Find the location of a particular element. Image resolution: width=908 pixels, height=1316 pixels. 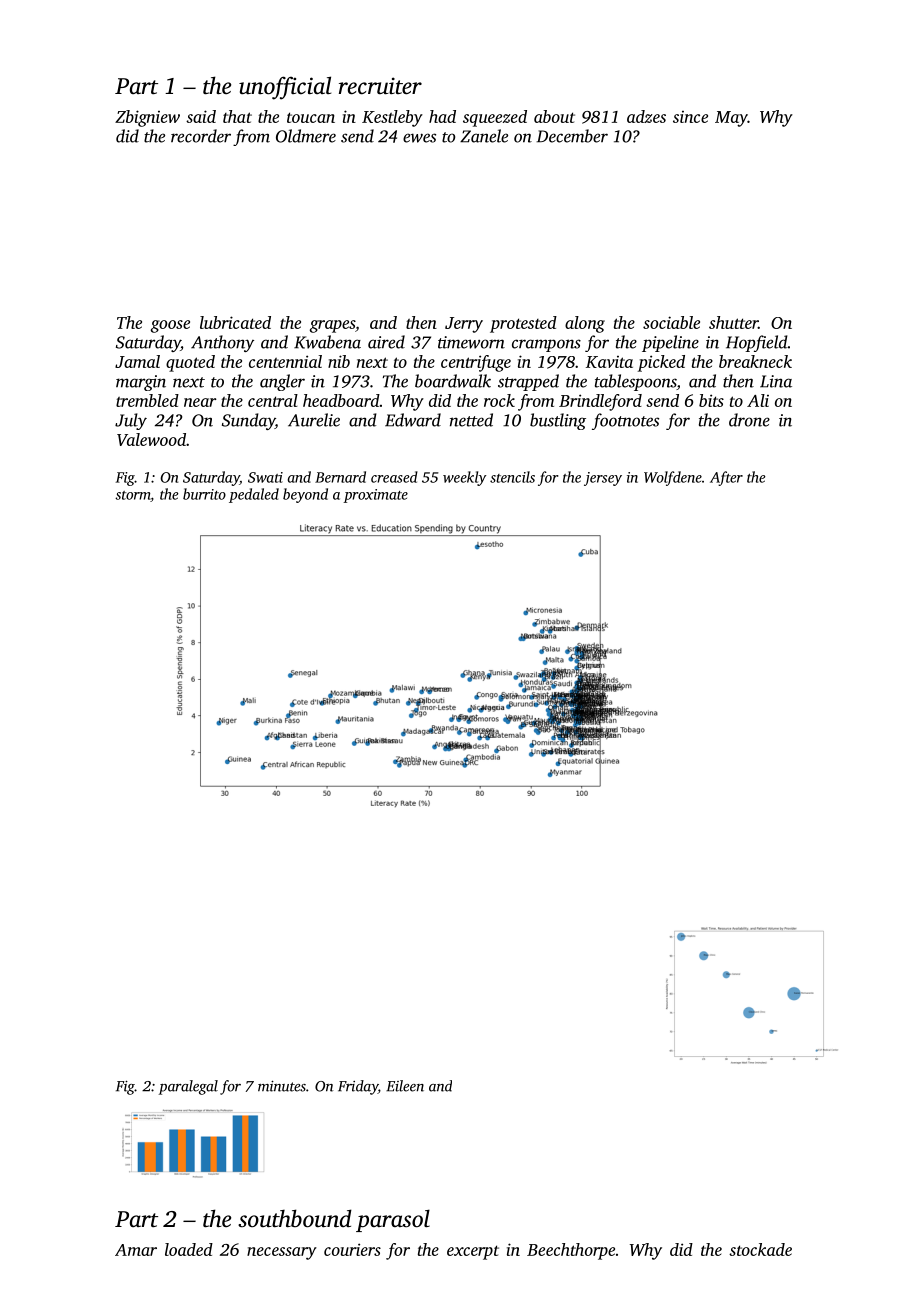

paralegal is located at coordinates (188, 1087).
